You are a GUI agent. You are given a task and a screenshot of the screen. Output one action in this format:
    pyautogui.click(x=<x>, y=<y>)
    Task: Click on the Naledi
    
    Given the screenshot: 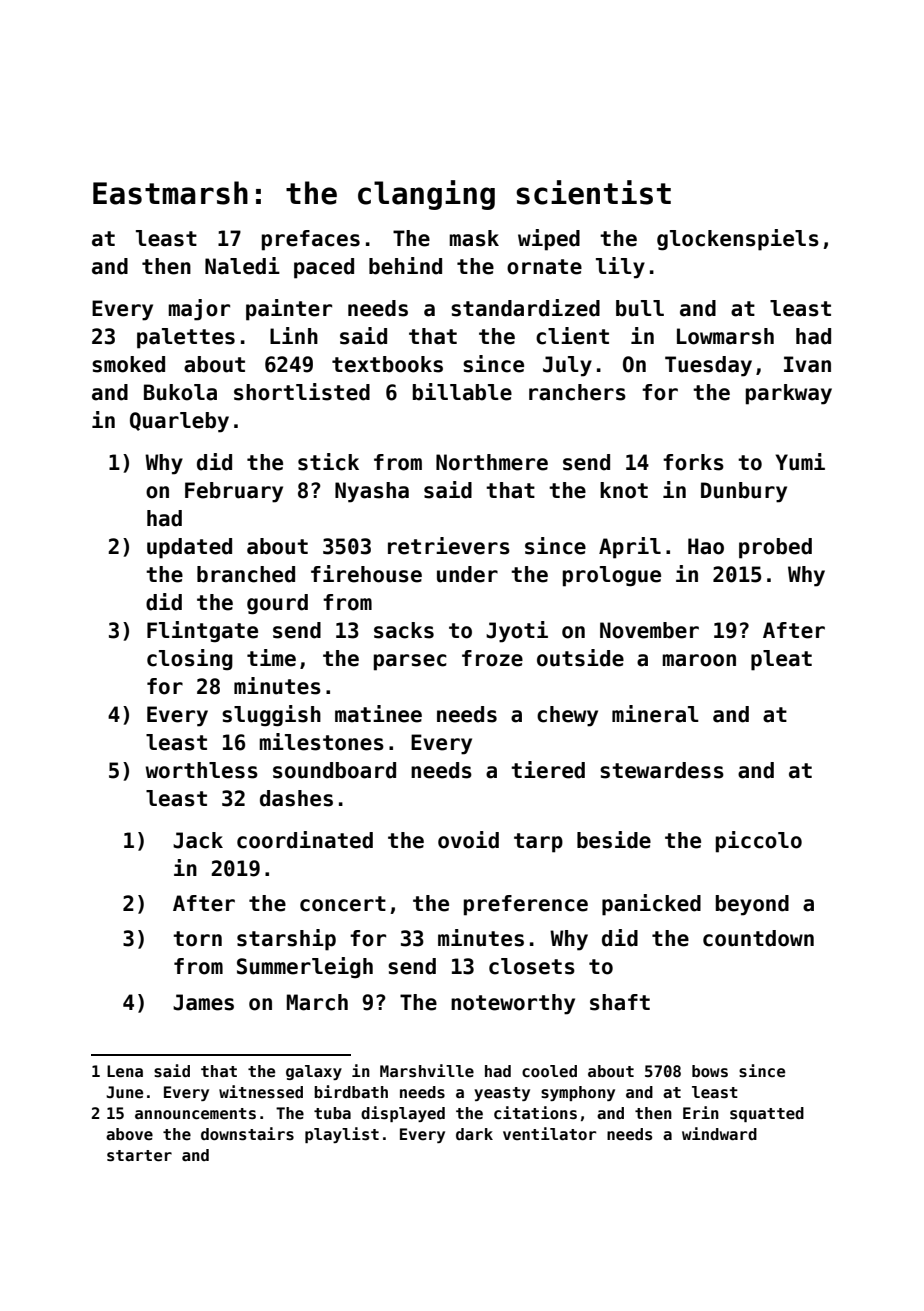 What is the action you would take?
    pyautogui.click(x=242, y=266)
